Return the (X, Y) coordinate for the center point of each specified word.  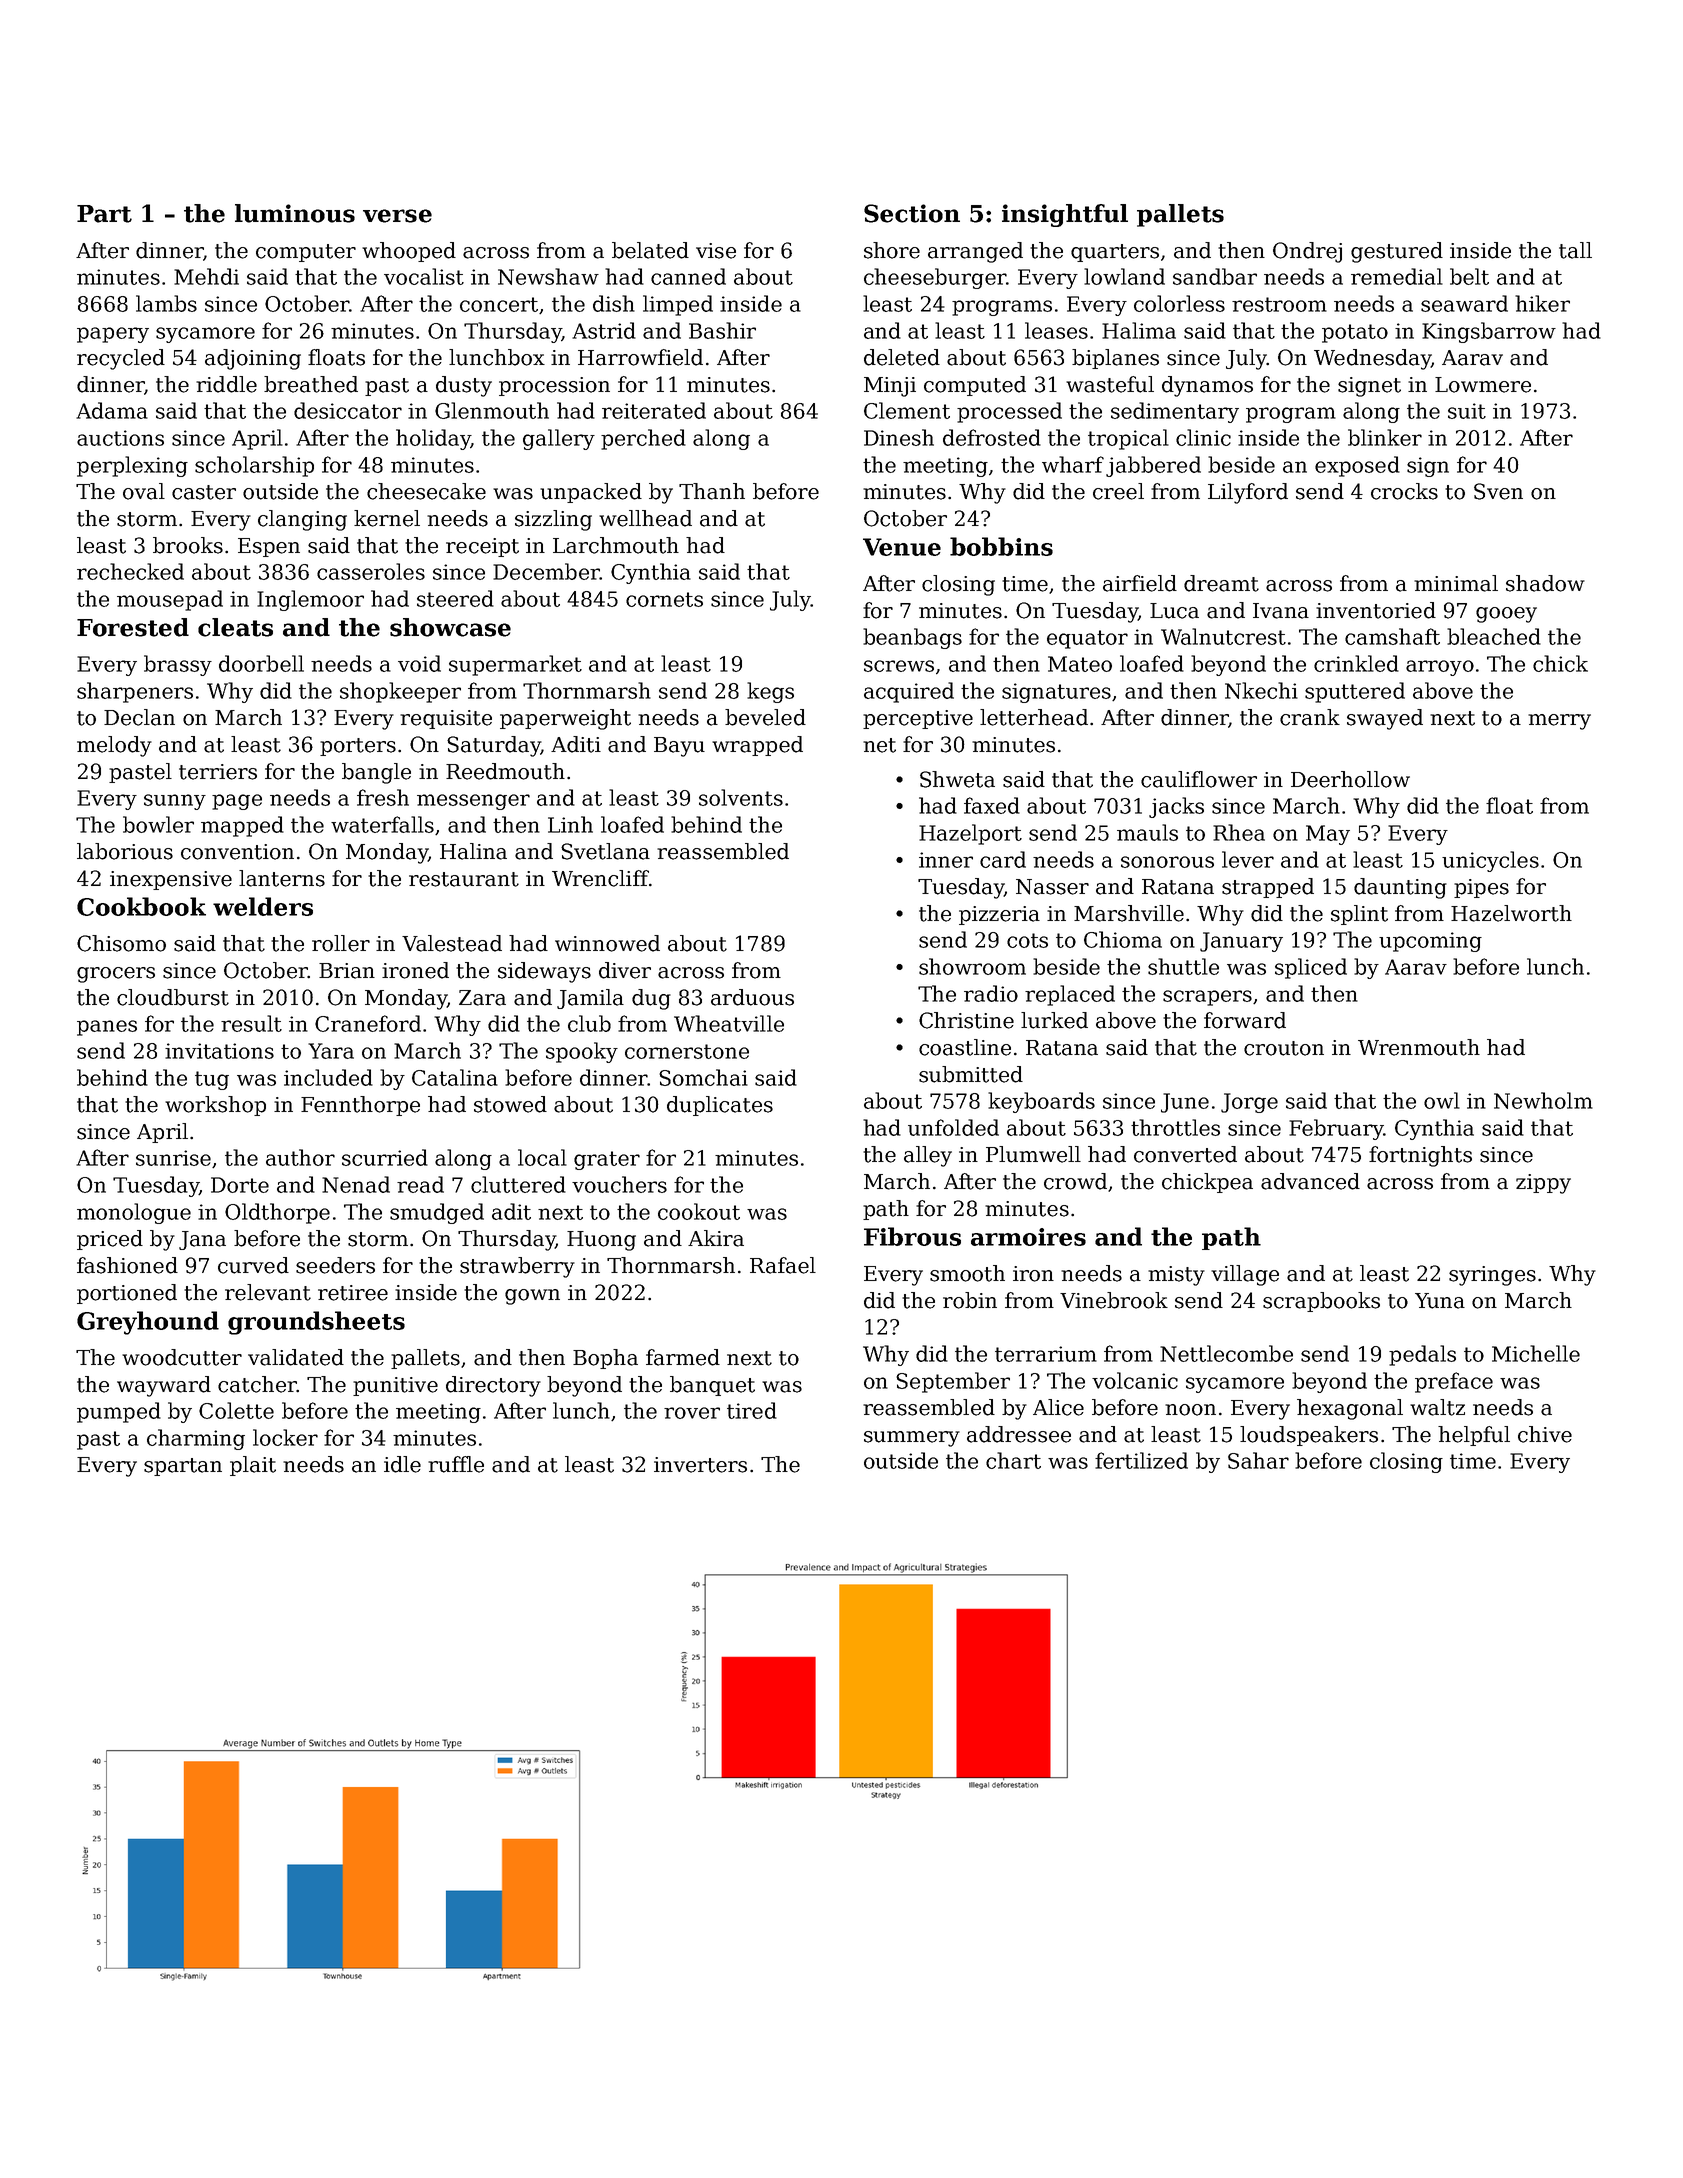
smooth (967, 1273)
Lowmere (1483, 385)
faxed (992, 805)
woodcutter (182, 1357)
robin (970, 1300)
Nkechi (1261, 690)
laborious (125, 851)
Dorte (240, 1185)
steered (455, 598)
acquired (909, 692)
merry (1559, 722)
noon (1190, 1410)
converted (1185, 1154)
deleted (902, 357)
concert (499, 304)
